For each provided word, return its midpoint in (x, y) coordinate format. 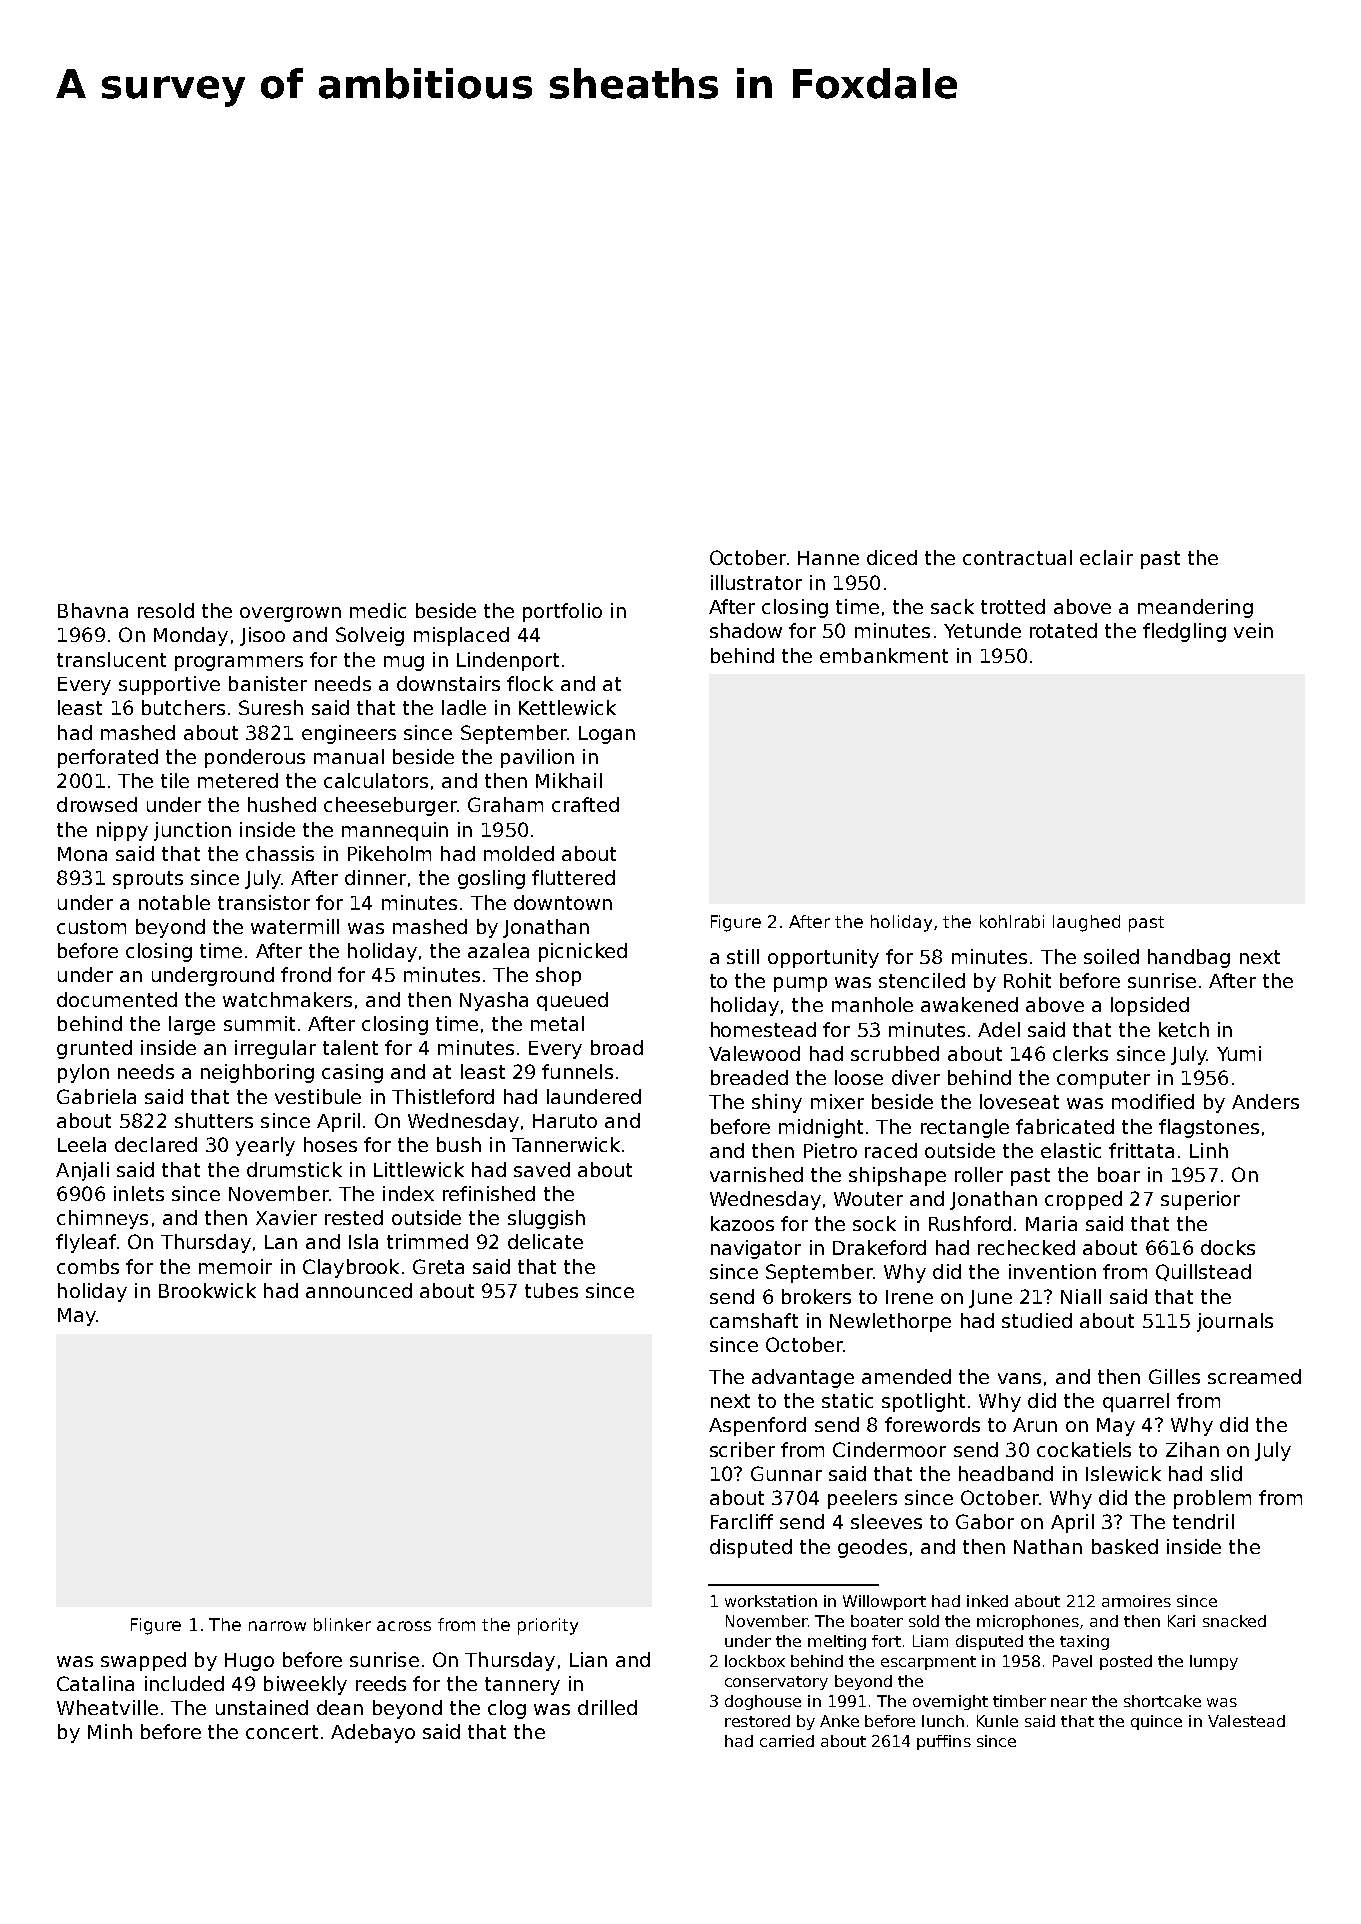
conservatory (776, 1683)
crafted (585, 804)
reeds (381, 1683)
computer (1103, 1080)
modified (1153, 1101)
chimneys (102, 1219)
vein (1253, 630)
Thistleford (443, 1096)
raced (891, 1150)
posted (1126, 1662)
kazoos (742, 1223)
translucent (111, 659)
